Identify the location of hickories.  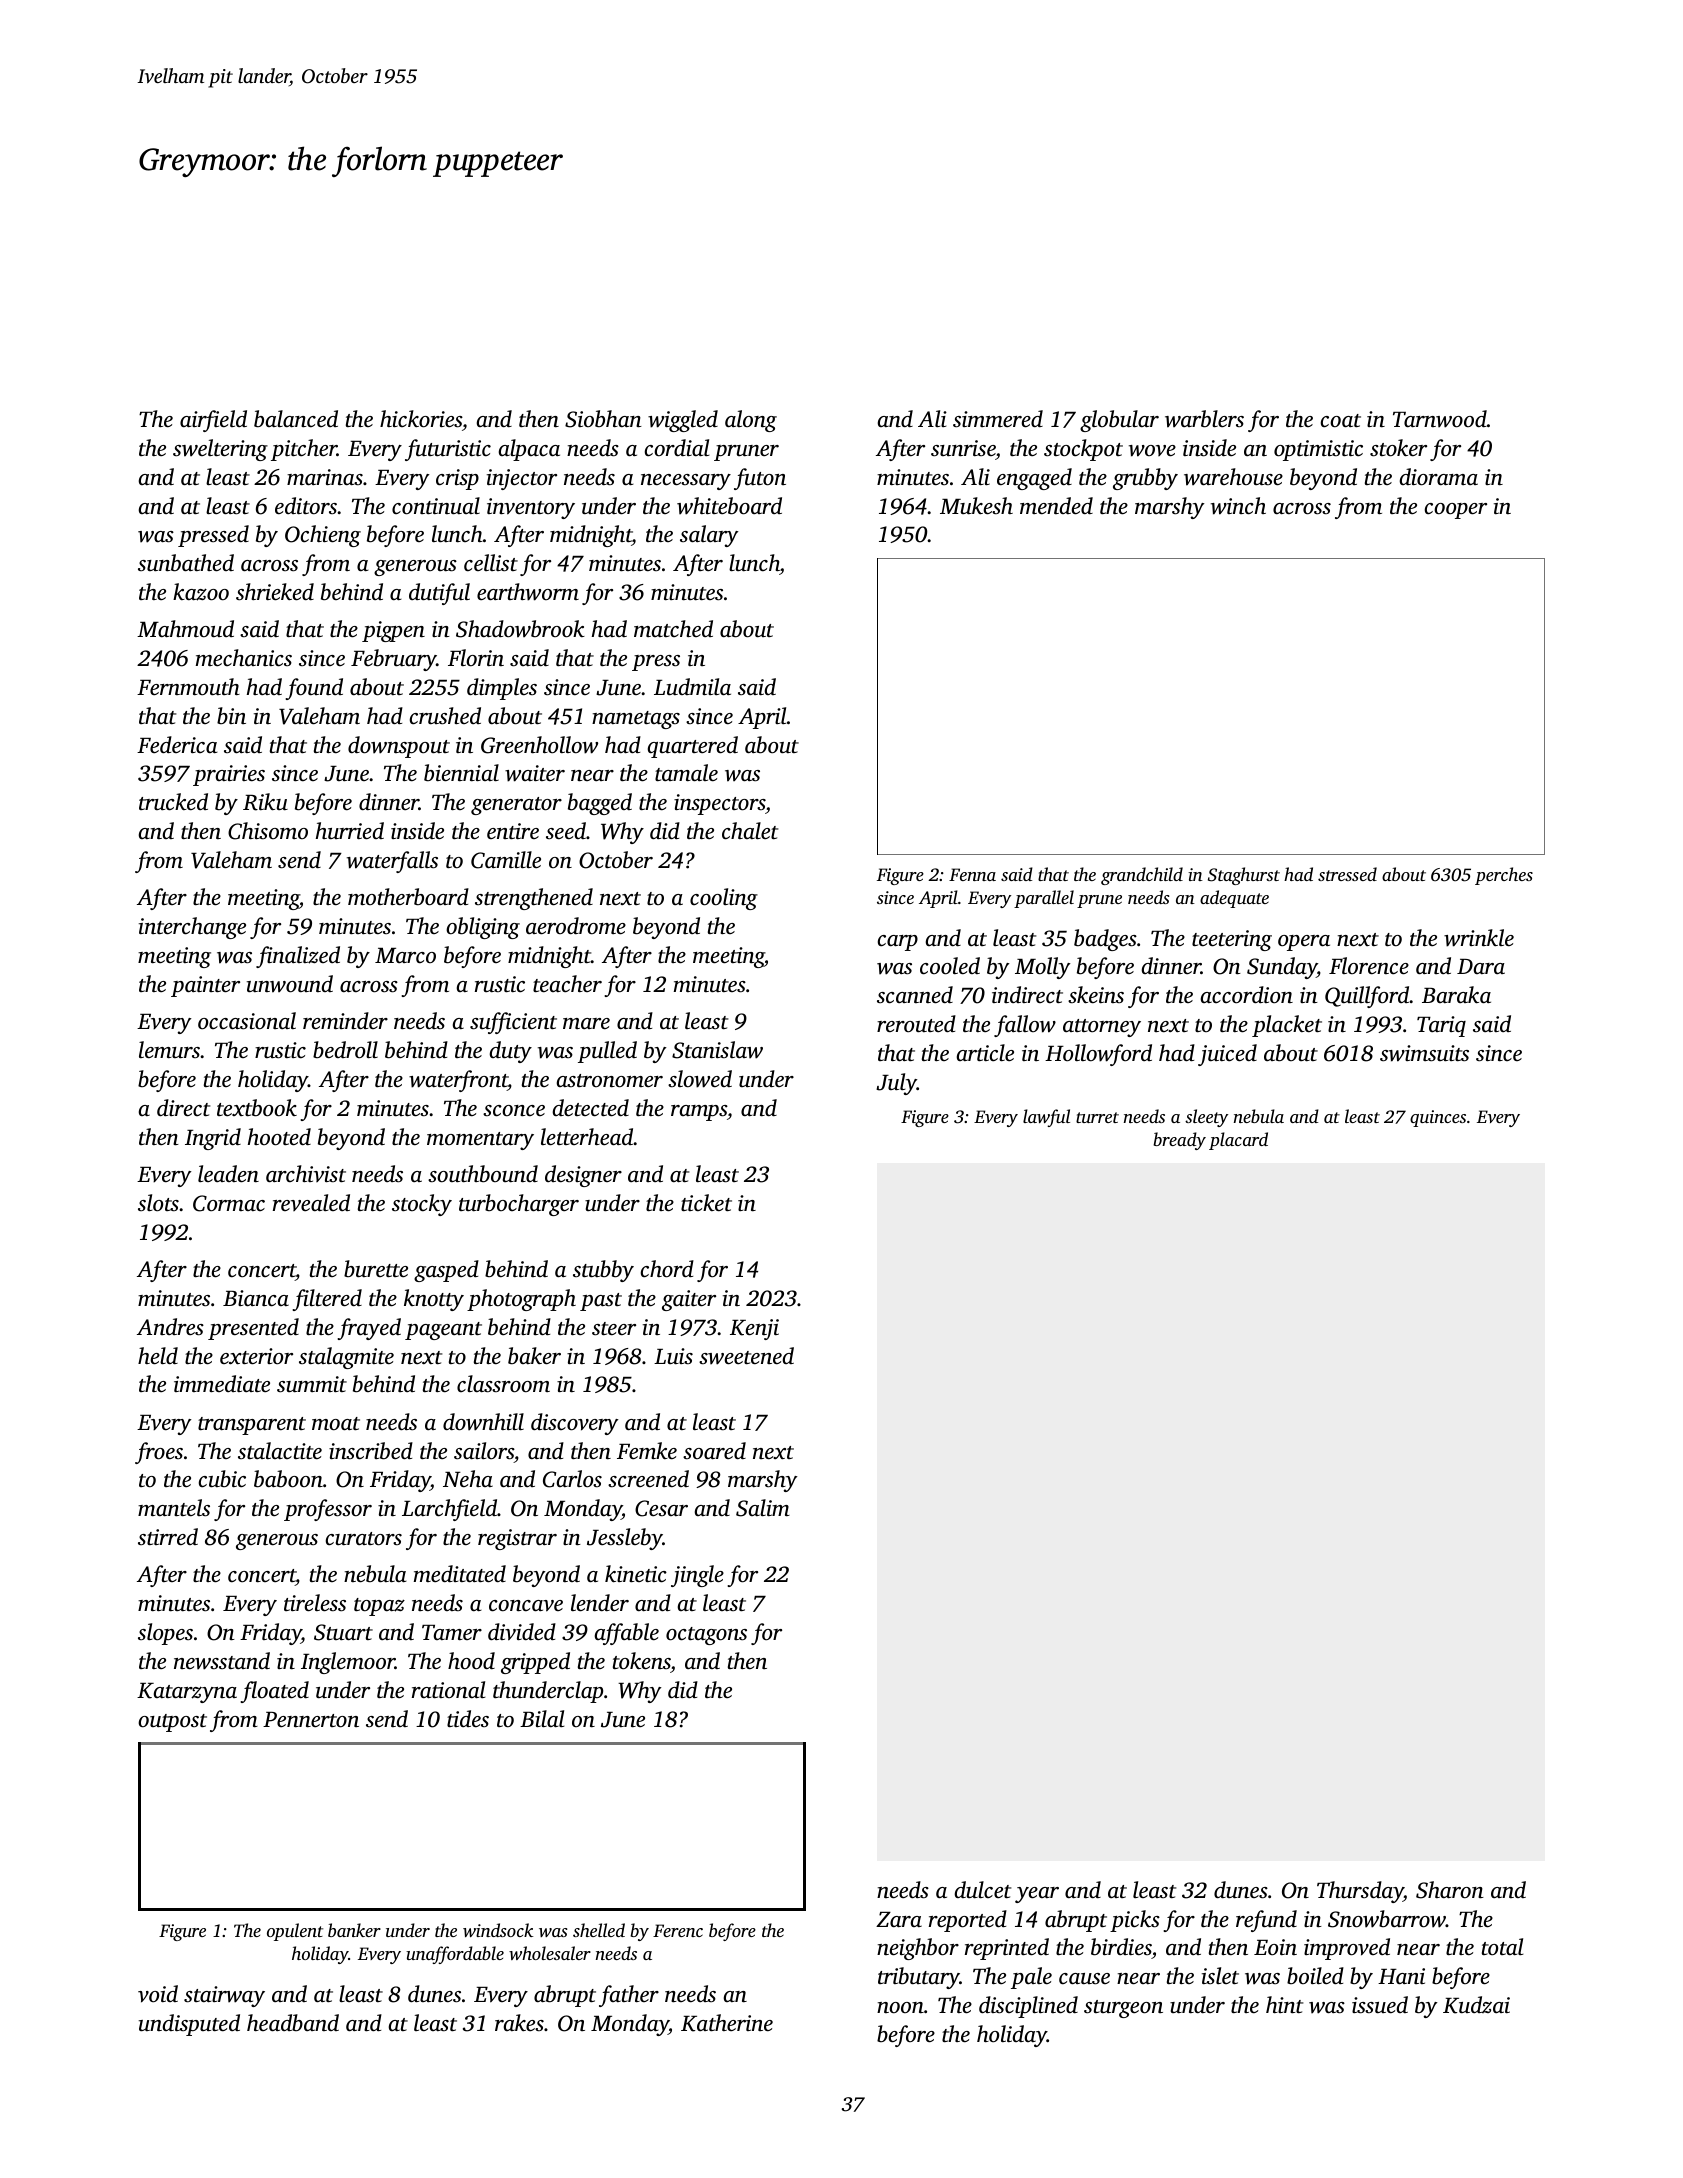
(421, 419).
